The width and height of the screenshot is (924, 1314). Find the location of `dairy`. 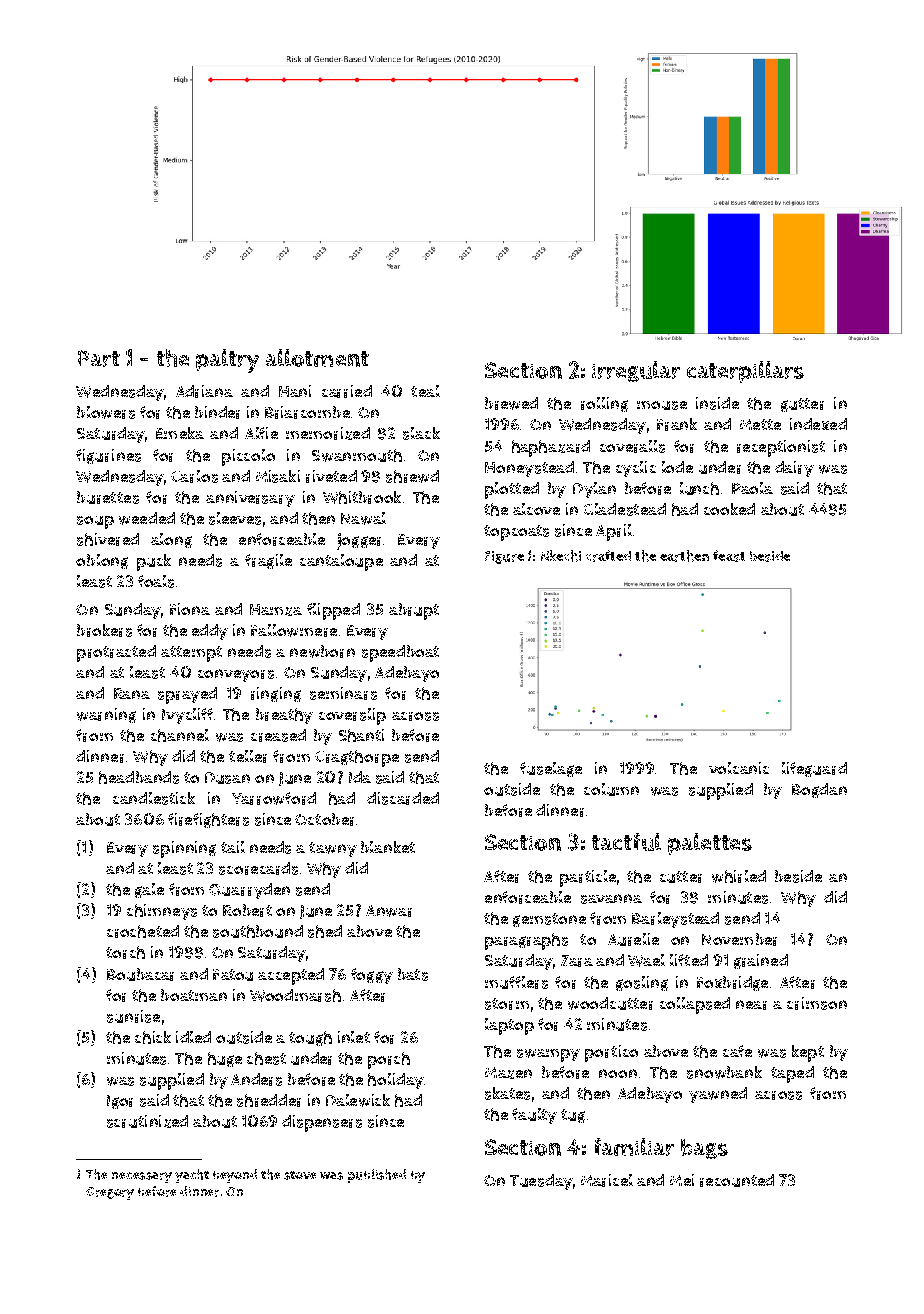

dairy is located at coordinates (794, 469).
